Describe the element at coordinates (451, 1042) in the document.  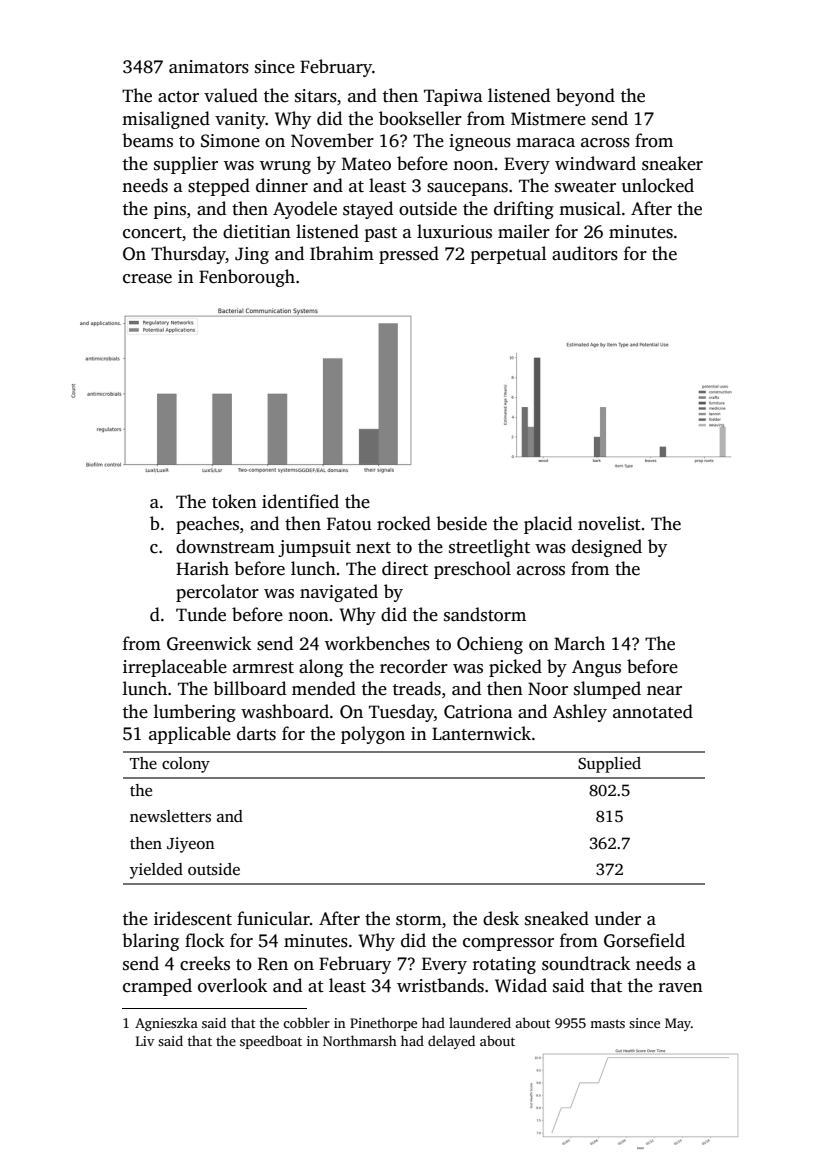
I see `delayed` at that location.
